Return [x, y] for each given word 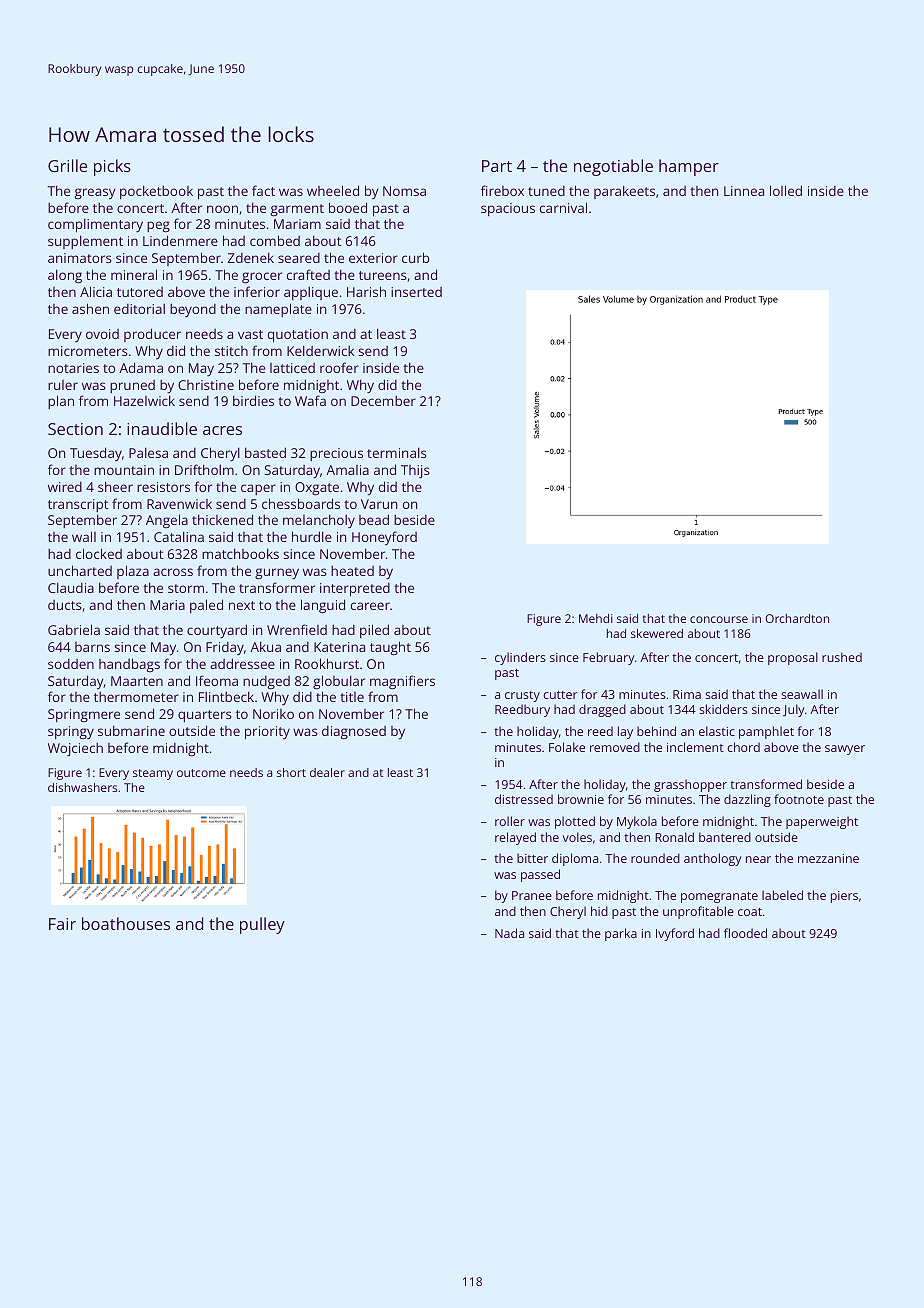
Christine [206, 385]
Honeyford [384, 538]
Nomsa [404, 191]
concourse [719, 619]
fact [263, 190]
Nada [509, 933]
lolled [786, 190]
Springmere [84, 715]
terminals [397, 452]
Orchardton [797, 618]
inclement [695, 747]
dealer [327, 772]
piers [844, 897]
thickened [222, 519]
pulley [262, 925]
